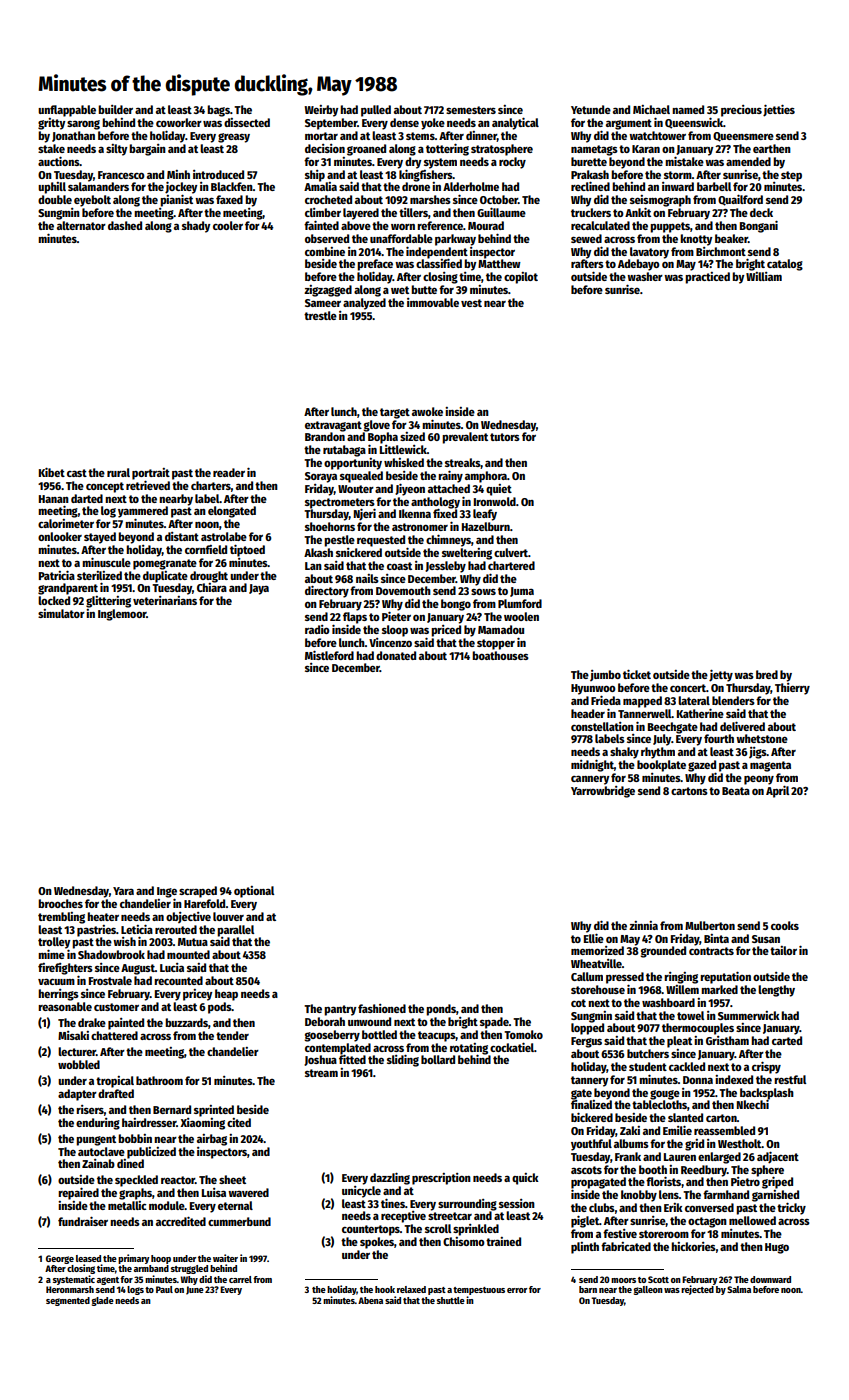  What do you see at coordinates (328, 199) in the image?
I see `crocheted` at bounding box center [328, 199].
